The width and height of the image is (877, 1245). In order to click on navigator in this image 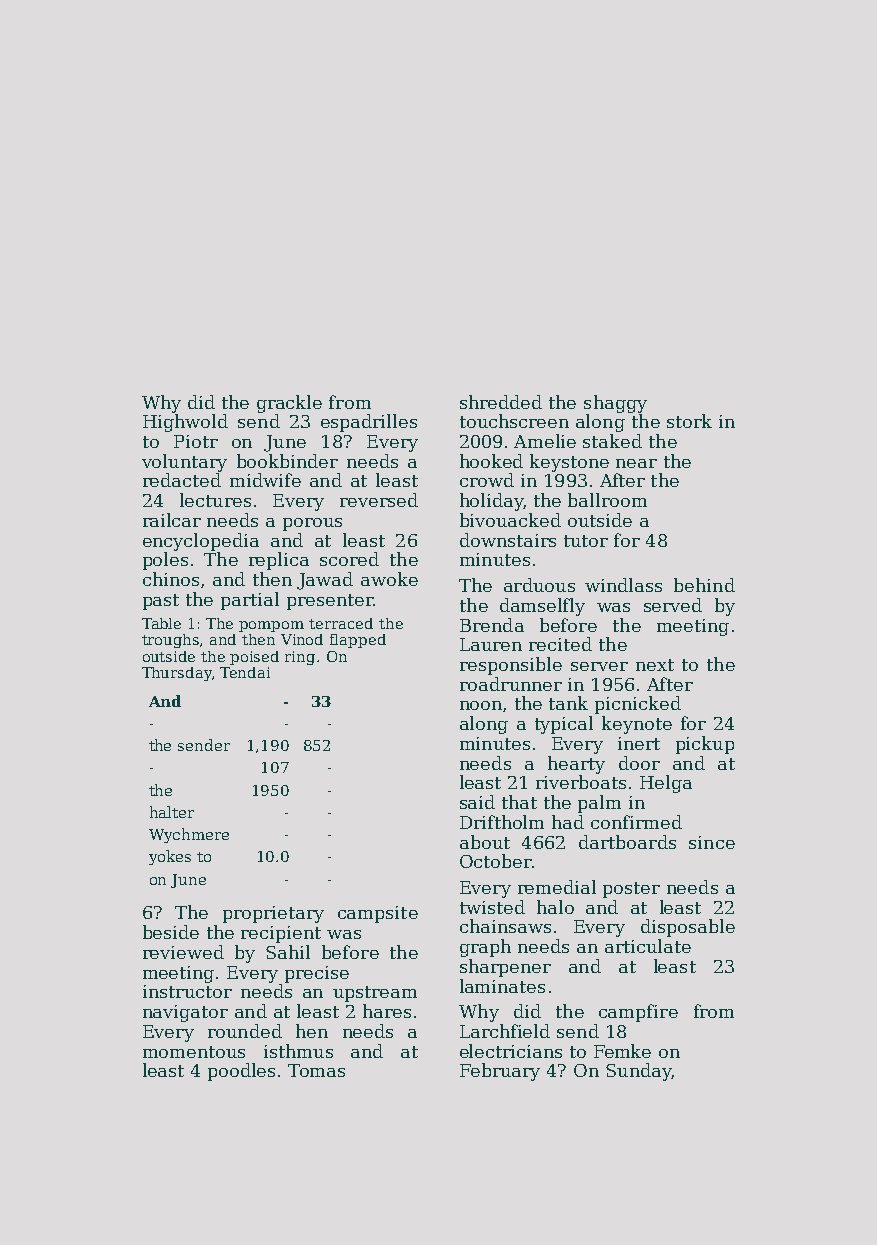, I will do `click(185, 1013)`.
